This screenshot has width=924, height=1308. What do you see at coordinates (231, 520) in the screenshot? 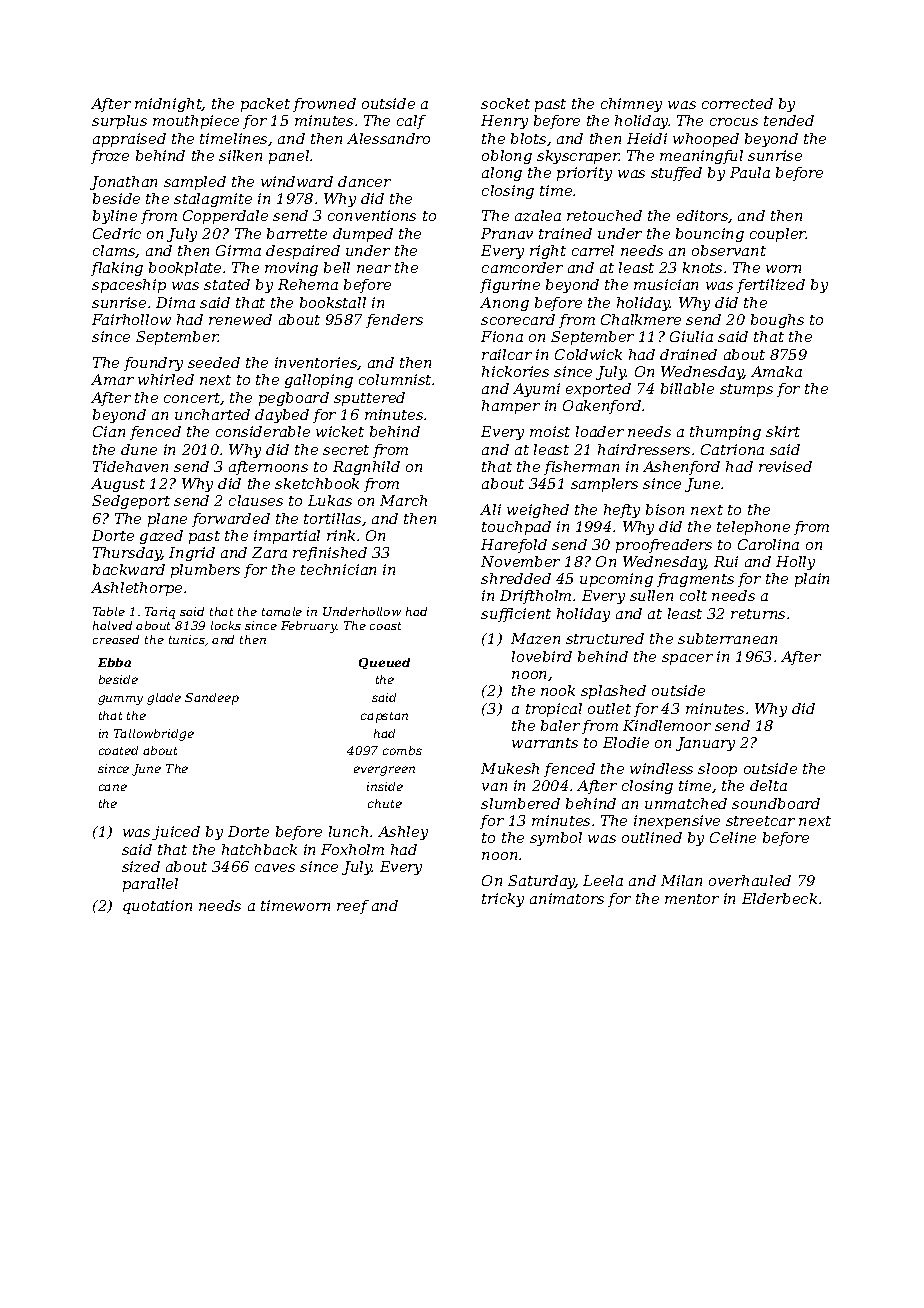
I see `forwarded` at bounding box center [231, 520].
